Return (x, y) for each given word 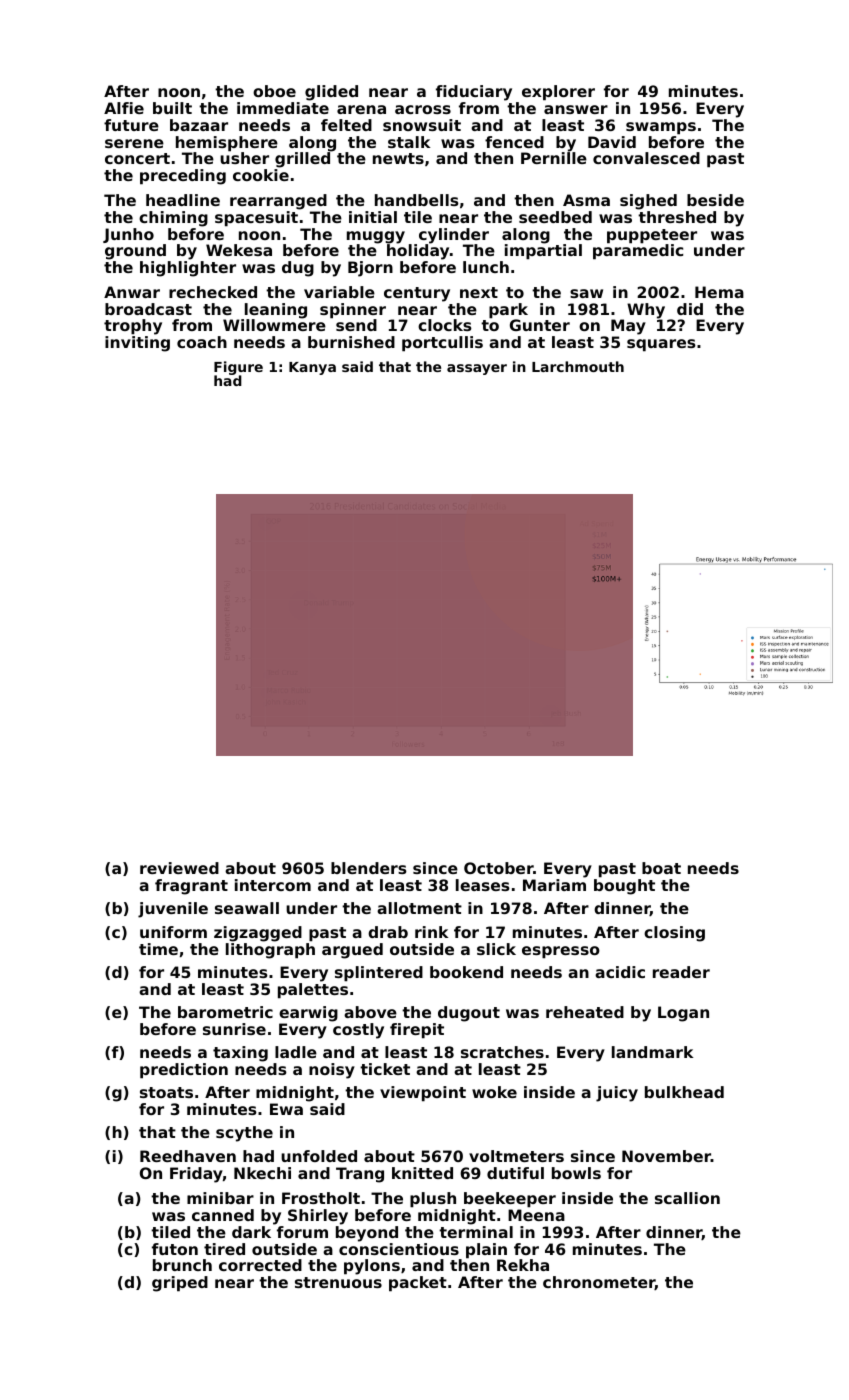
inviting (137, 344)
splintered (379, 974)
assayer (477, 369)
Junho (128, 235)
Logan (683, 1014)
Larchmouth (578, 366)
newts (398, 158)
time (158, 949)
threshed (677, 217)
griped (180, 1284)
